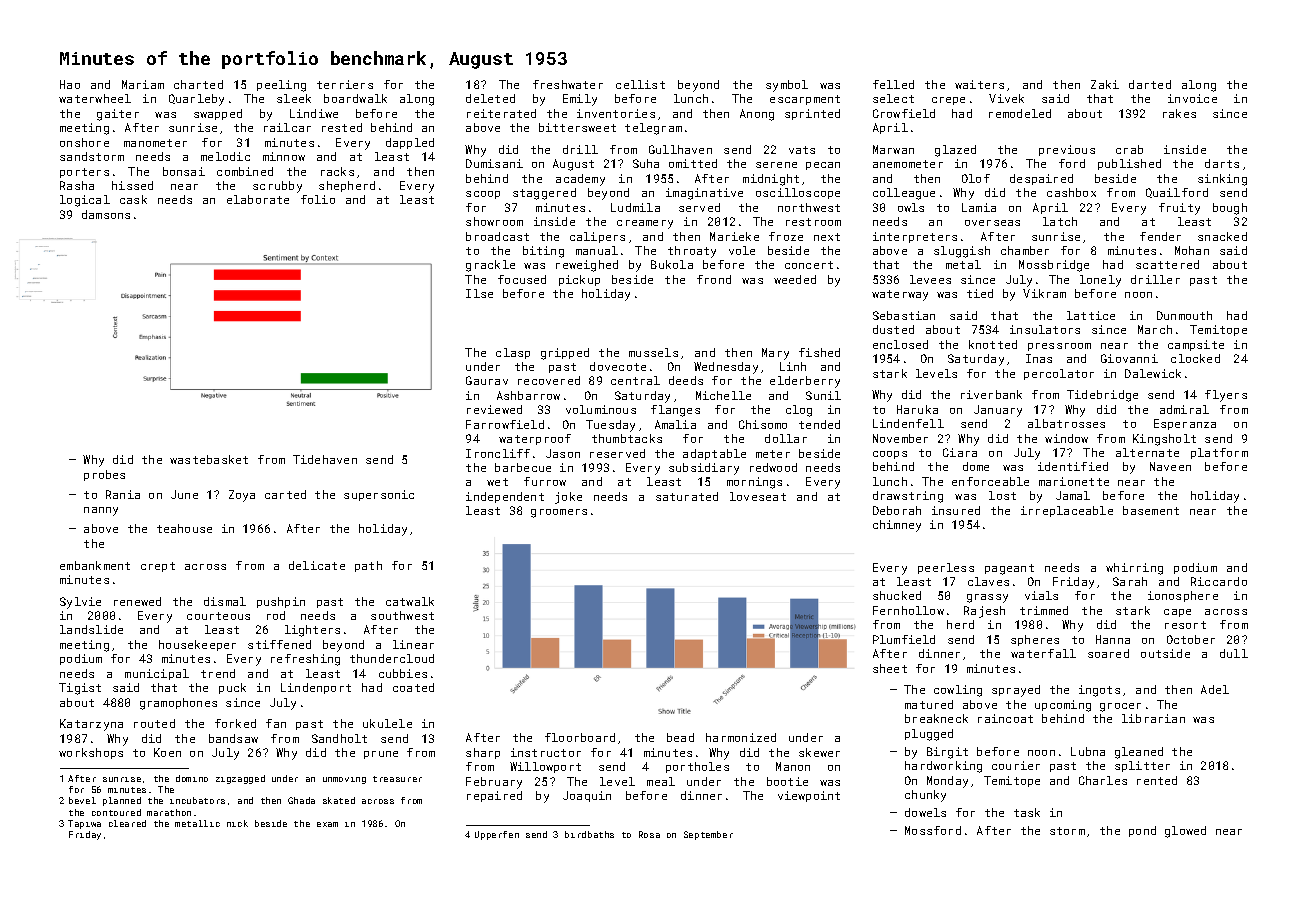  I want to click on reviewed, so click(494, 409).
